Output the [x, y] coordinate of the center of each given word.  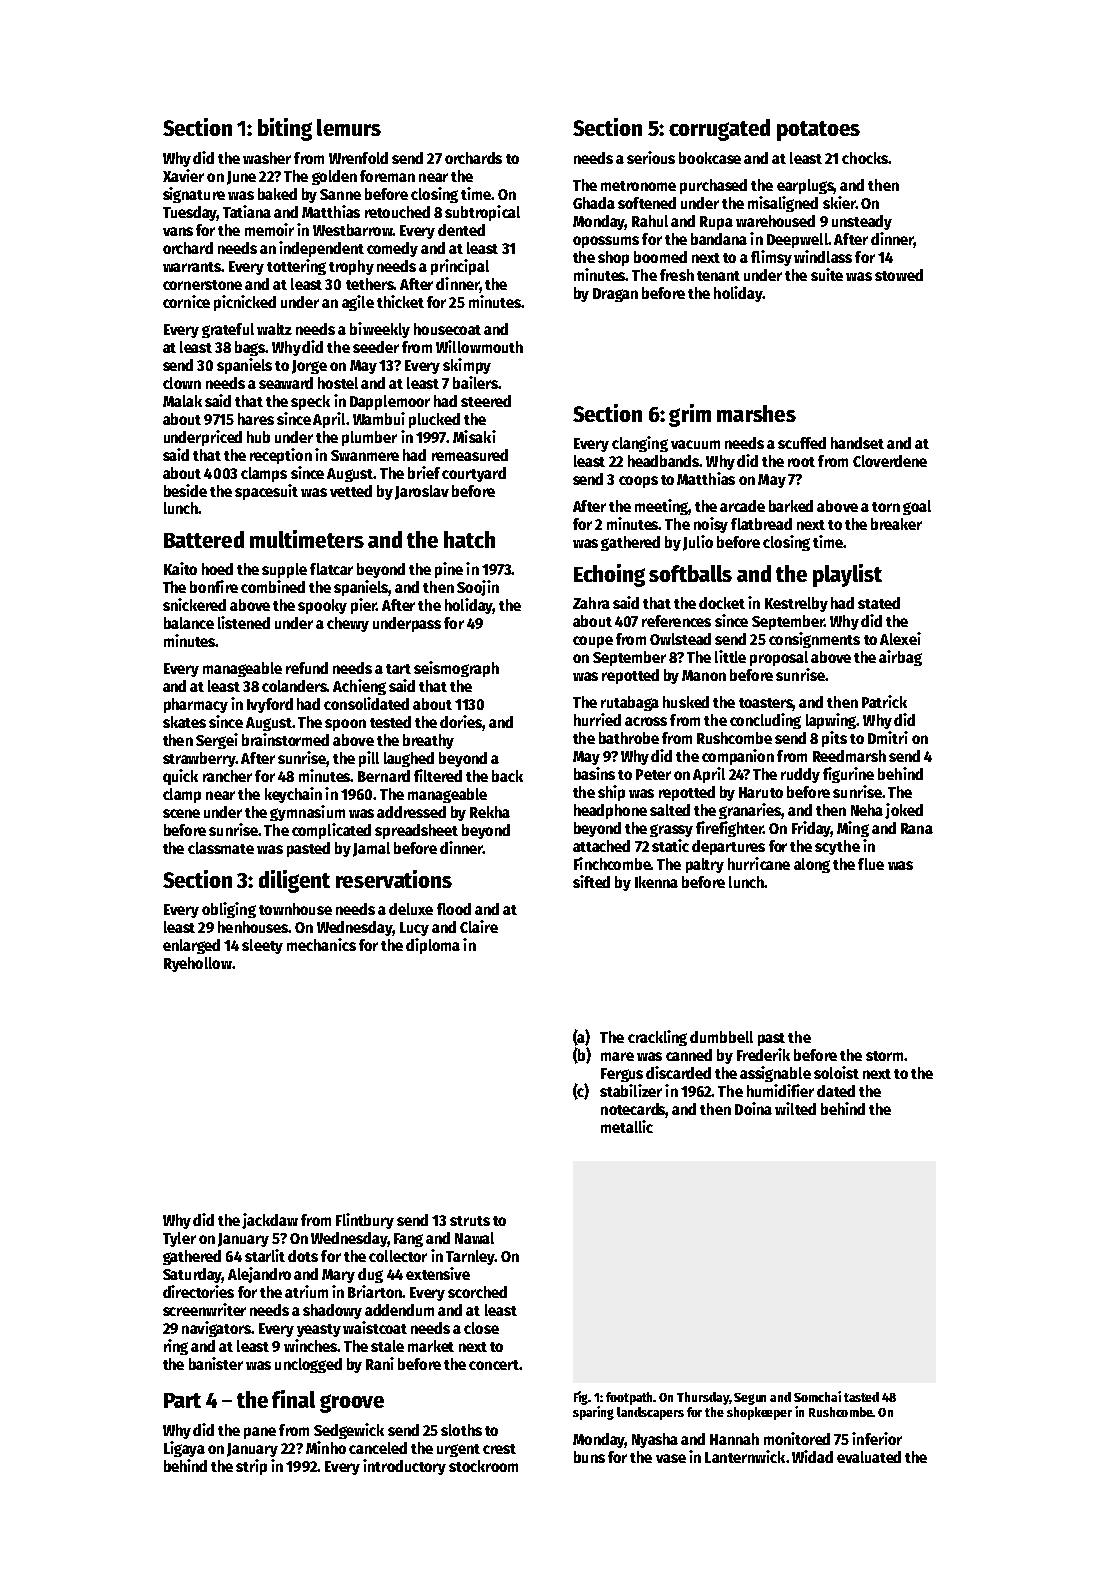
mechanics [321, 944]
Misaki [474, 436]
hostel [338, 383]
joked [904, 811]
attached [601, 846]
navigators [216, 1329]
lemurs [349, 127]
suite [827, 274]
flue [871, 864]
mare [617, 1056]
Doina [753, 1108]
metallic [627, 1126]
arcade [742, 506]
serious [651, 157]
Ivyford [270, 705]
